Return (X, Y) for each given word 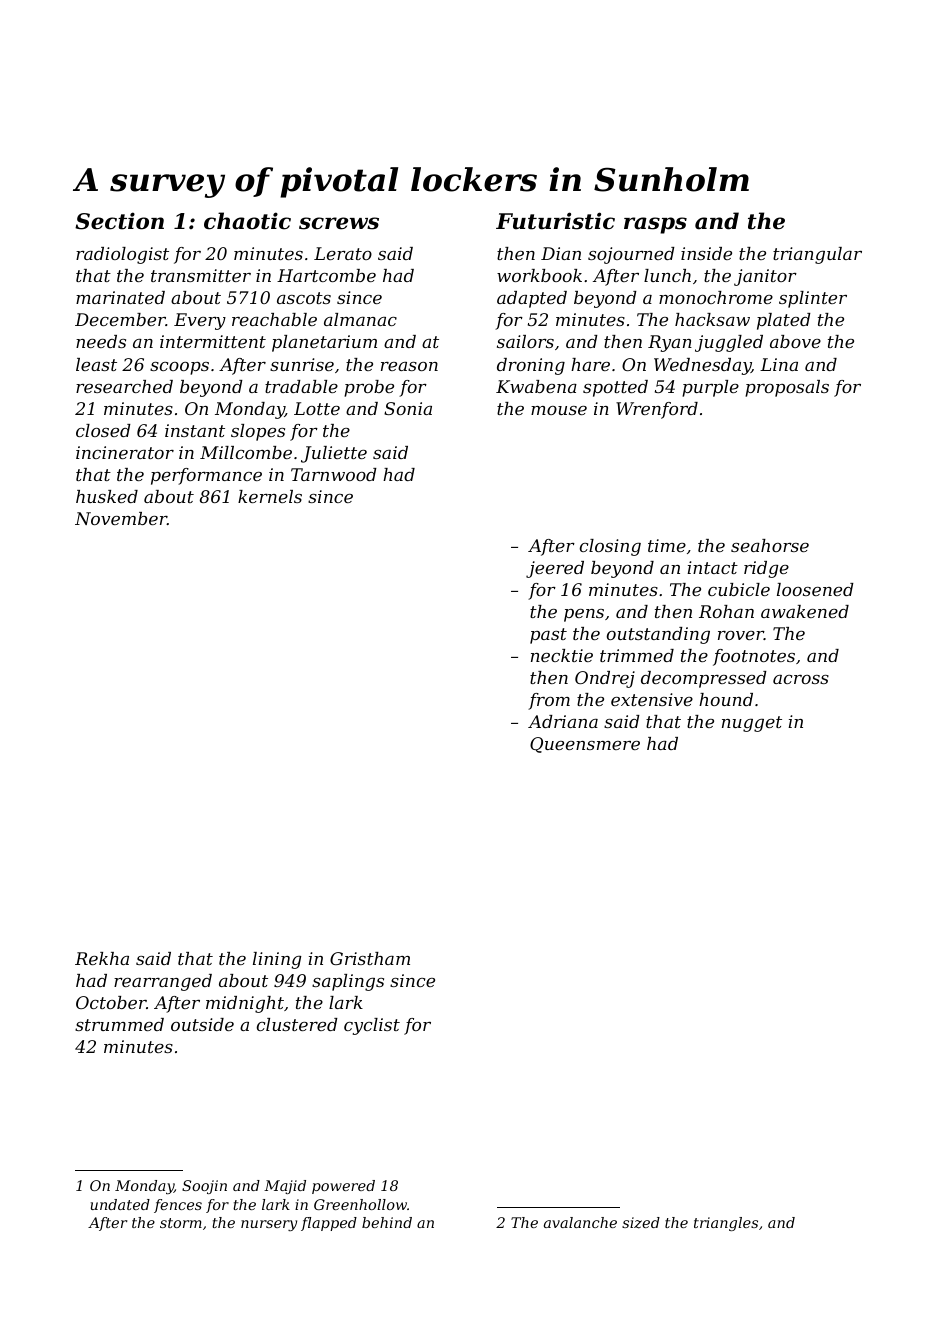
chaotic (247, 221)
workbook (539, 275)
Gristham (370, 958)
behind (387, 1222)
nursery (269, 1225)
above (795, 341)
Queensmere (585, 745)
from (549, 701)
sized (641, 1223)
